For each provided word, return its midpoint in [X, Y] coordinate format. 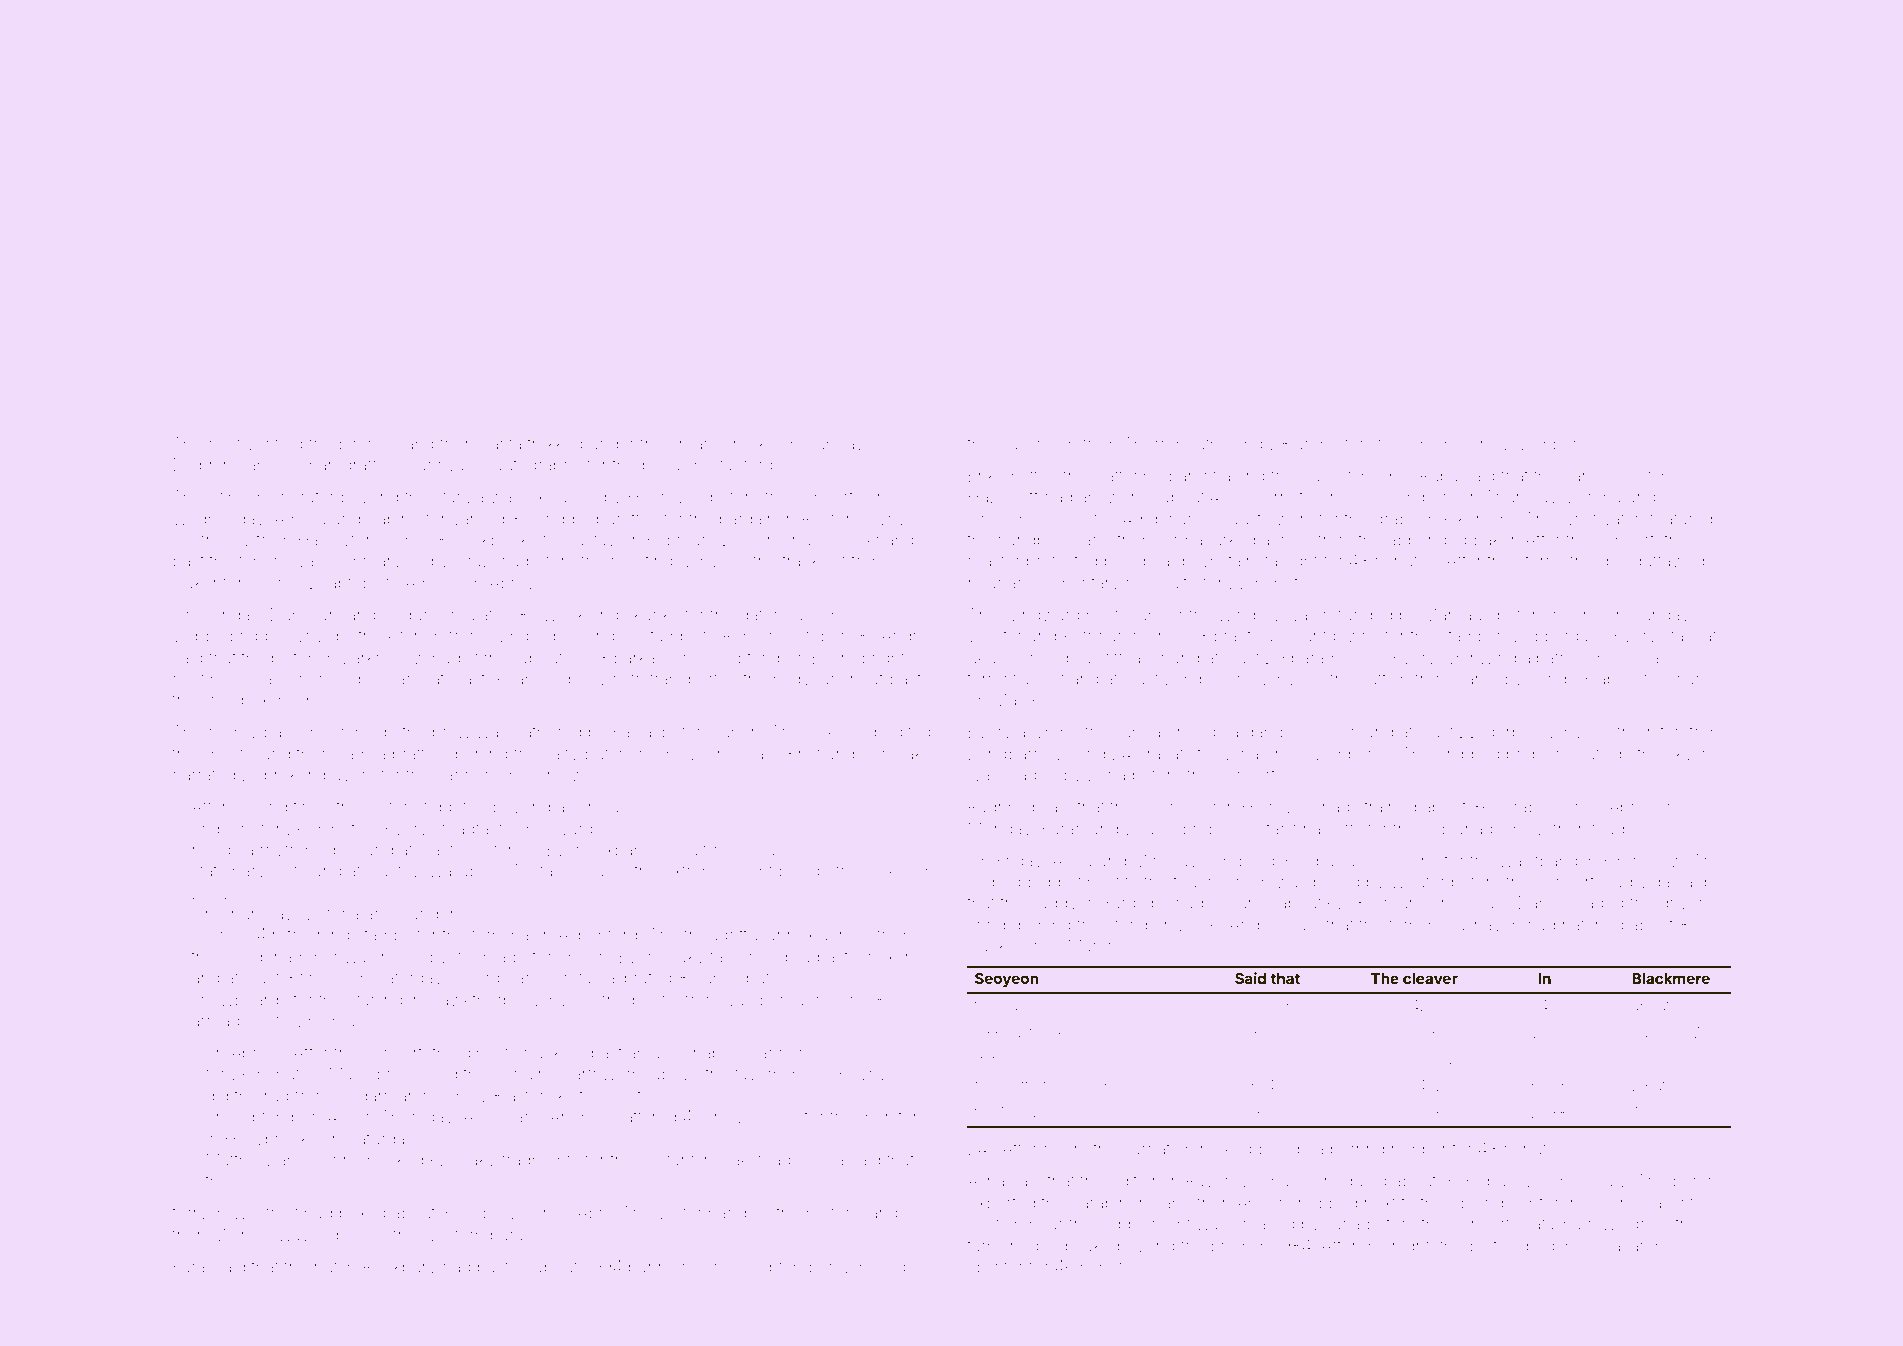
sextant [667, 1160]
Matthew [239, 1159]
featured [1680, 518]
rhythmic [293, 851]
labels [1616, 678]
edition [1135, 1180]
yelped [1528, 1247]
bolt [1483, 1246]
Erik [982, 475]
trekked [554, 444]
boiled [1336, 881]
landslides [551, 678]
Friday [1019, 862]
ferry [189, 1214]
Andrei [905, 635]
